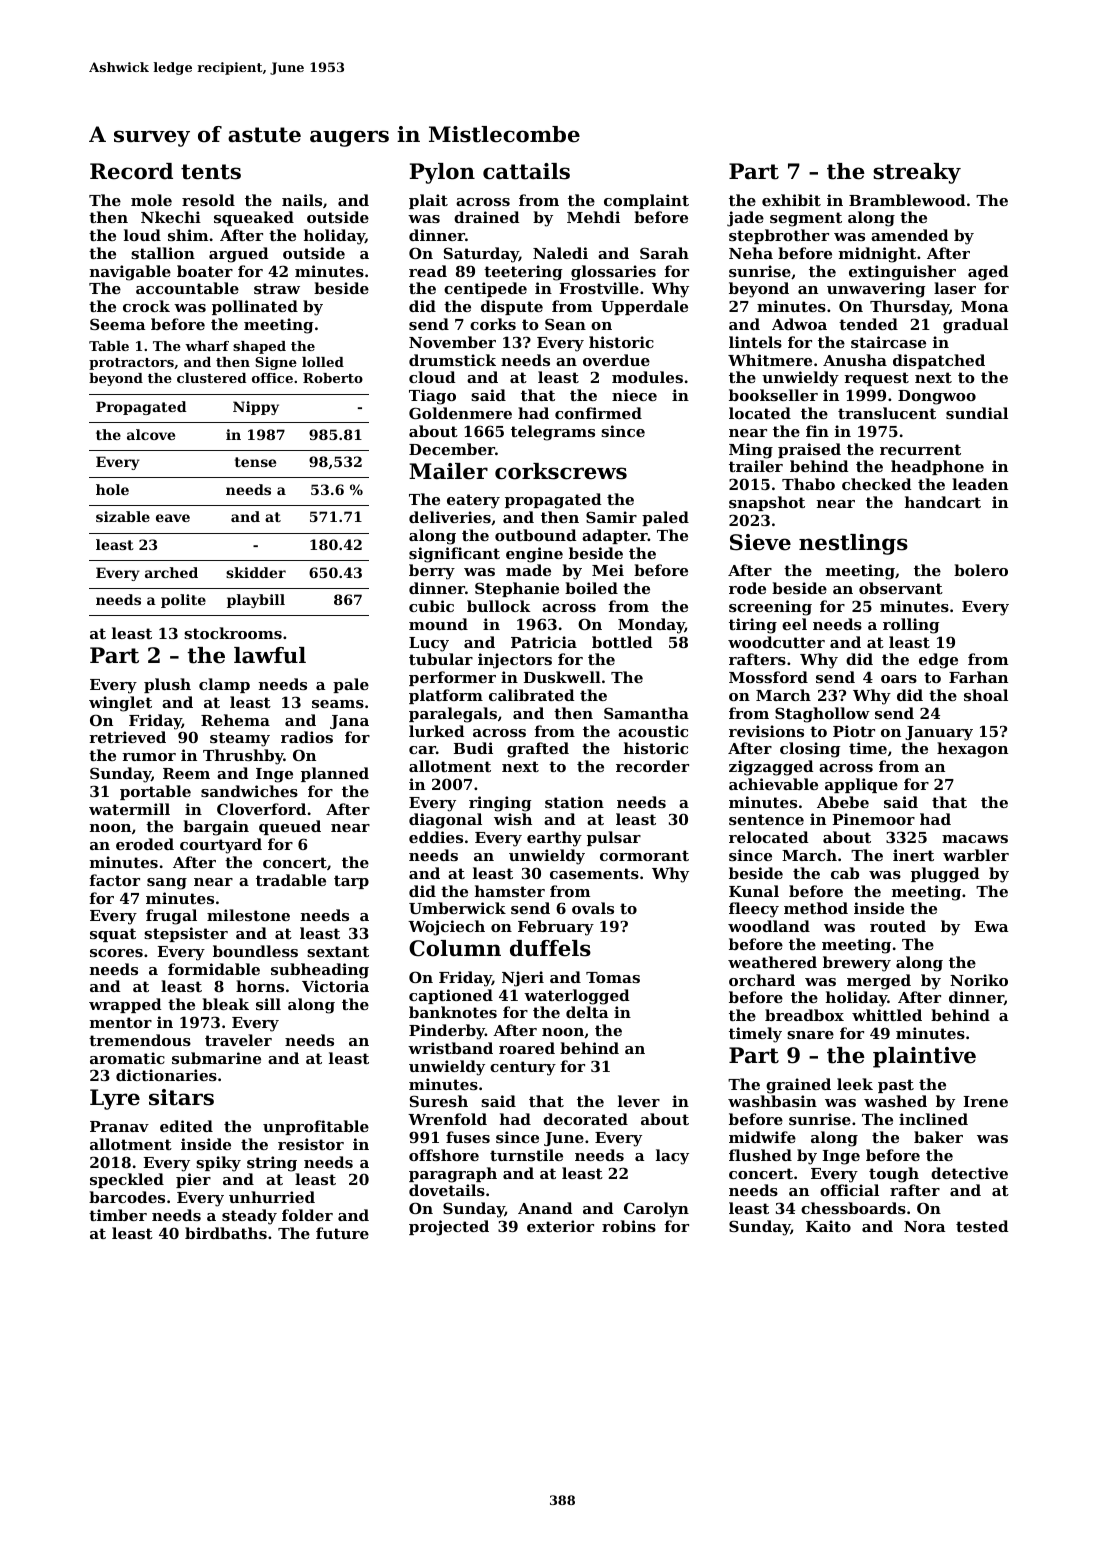  What do you see at coordinates (226, 1233) in the screenshot?
I see `birdbaths` at bounding box center [226, 1233].
